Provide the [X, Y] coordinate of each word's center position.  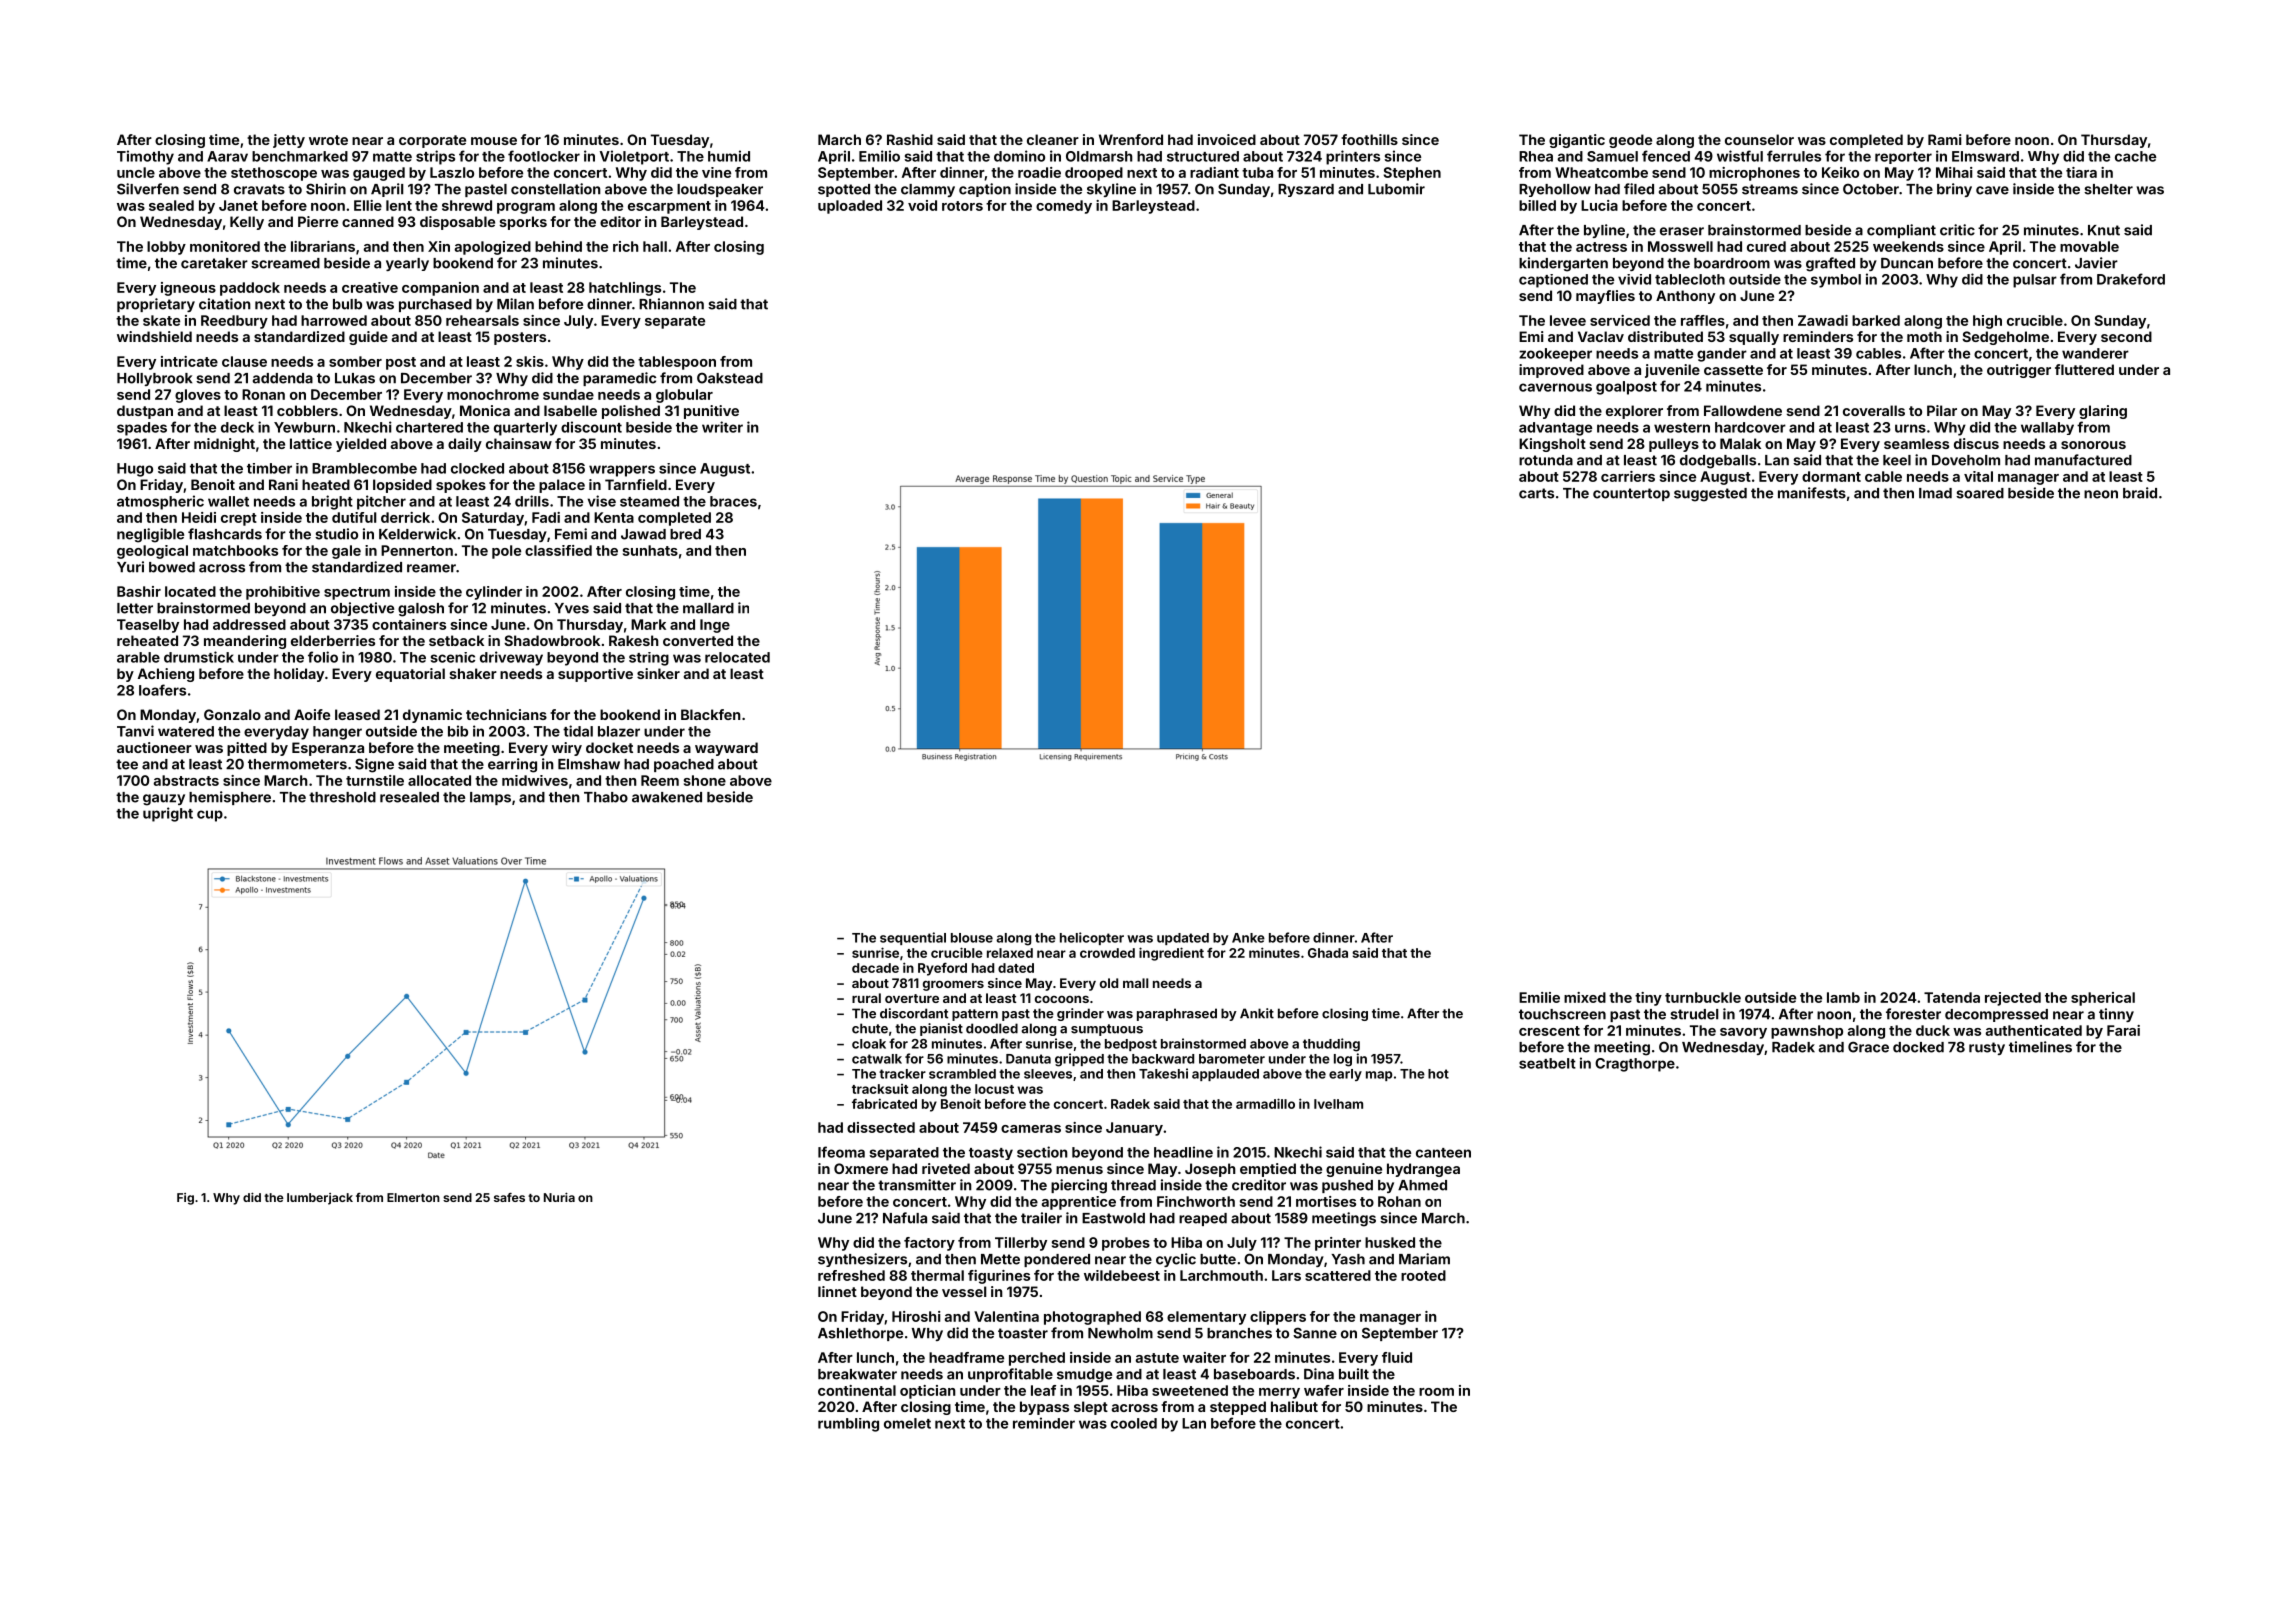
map [1379, 1076]
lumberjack [320, 1199]
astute [1157, 1358]
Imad [1935, 493]
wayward [726, 749]
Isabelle [570, 410]
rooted [1423, 1275]
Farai [2123, 1030]
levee [1568, 320]
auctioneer [154, 747]
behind [558, 246]
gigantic [1577, 141]
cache [2135, 156]
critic [1957, 230]
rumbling [848, 1425]
